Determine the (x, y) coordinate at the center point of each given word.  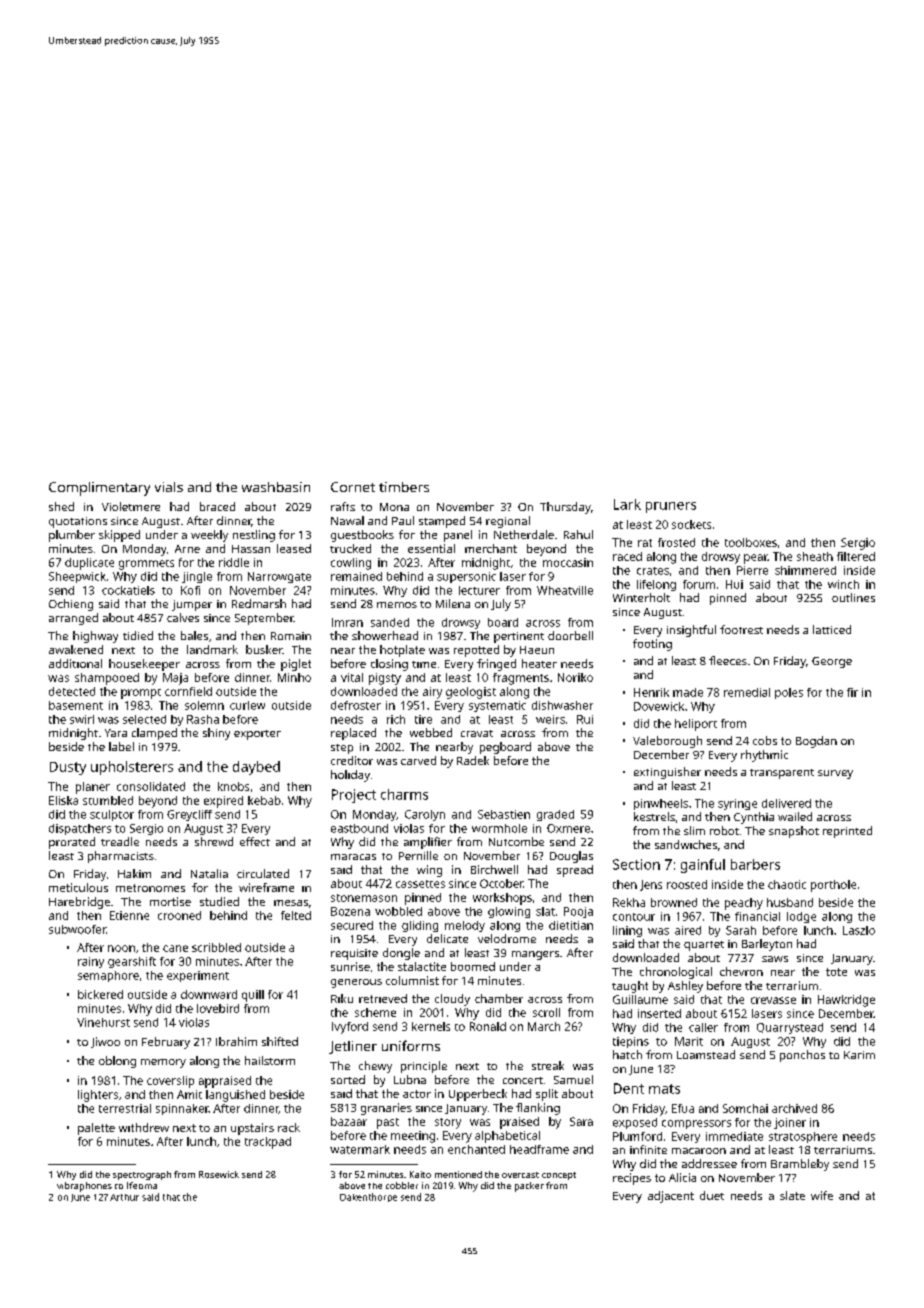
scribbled (216, 947)
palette (96, 1129)
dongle (401, 954)
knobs (233, 786)
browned (674, 902)
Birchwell (494, 869)
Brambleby (800, 1165)
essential (431, 548)
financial (757, 916)
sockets (691, 524)
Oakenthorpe (368, 1197)
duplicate (89, 564)
